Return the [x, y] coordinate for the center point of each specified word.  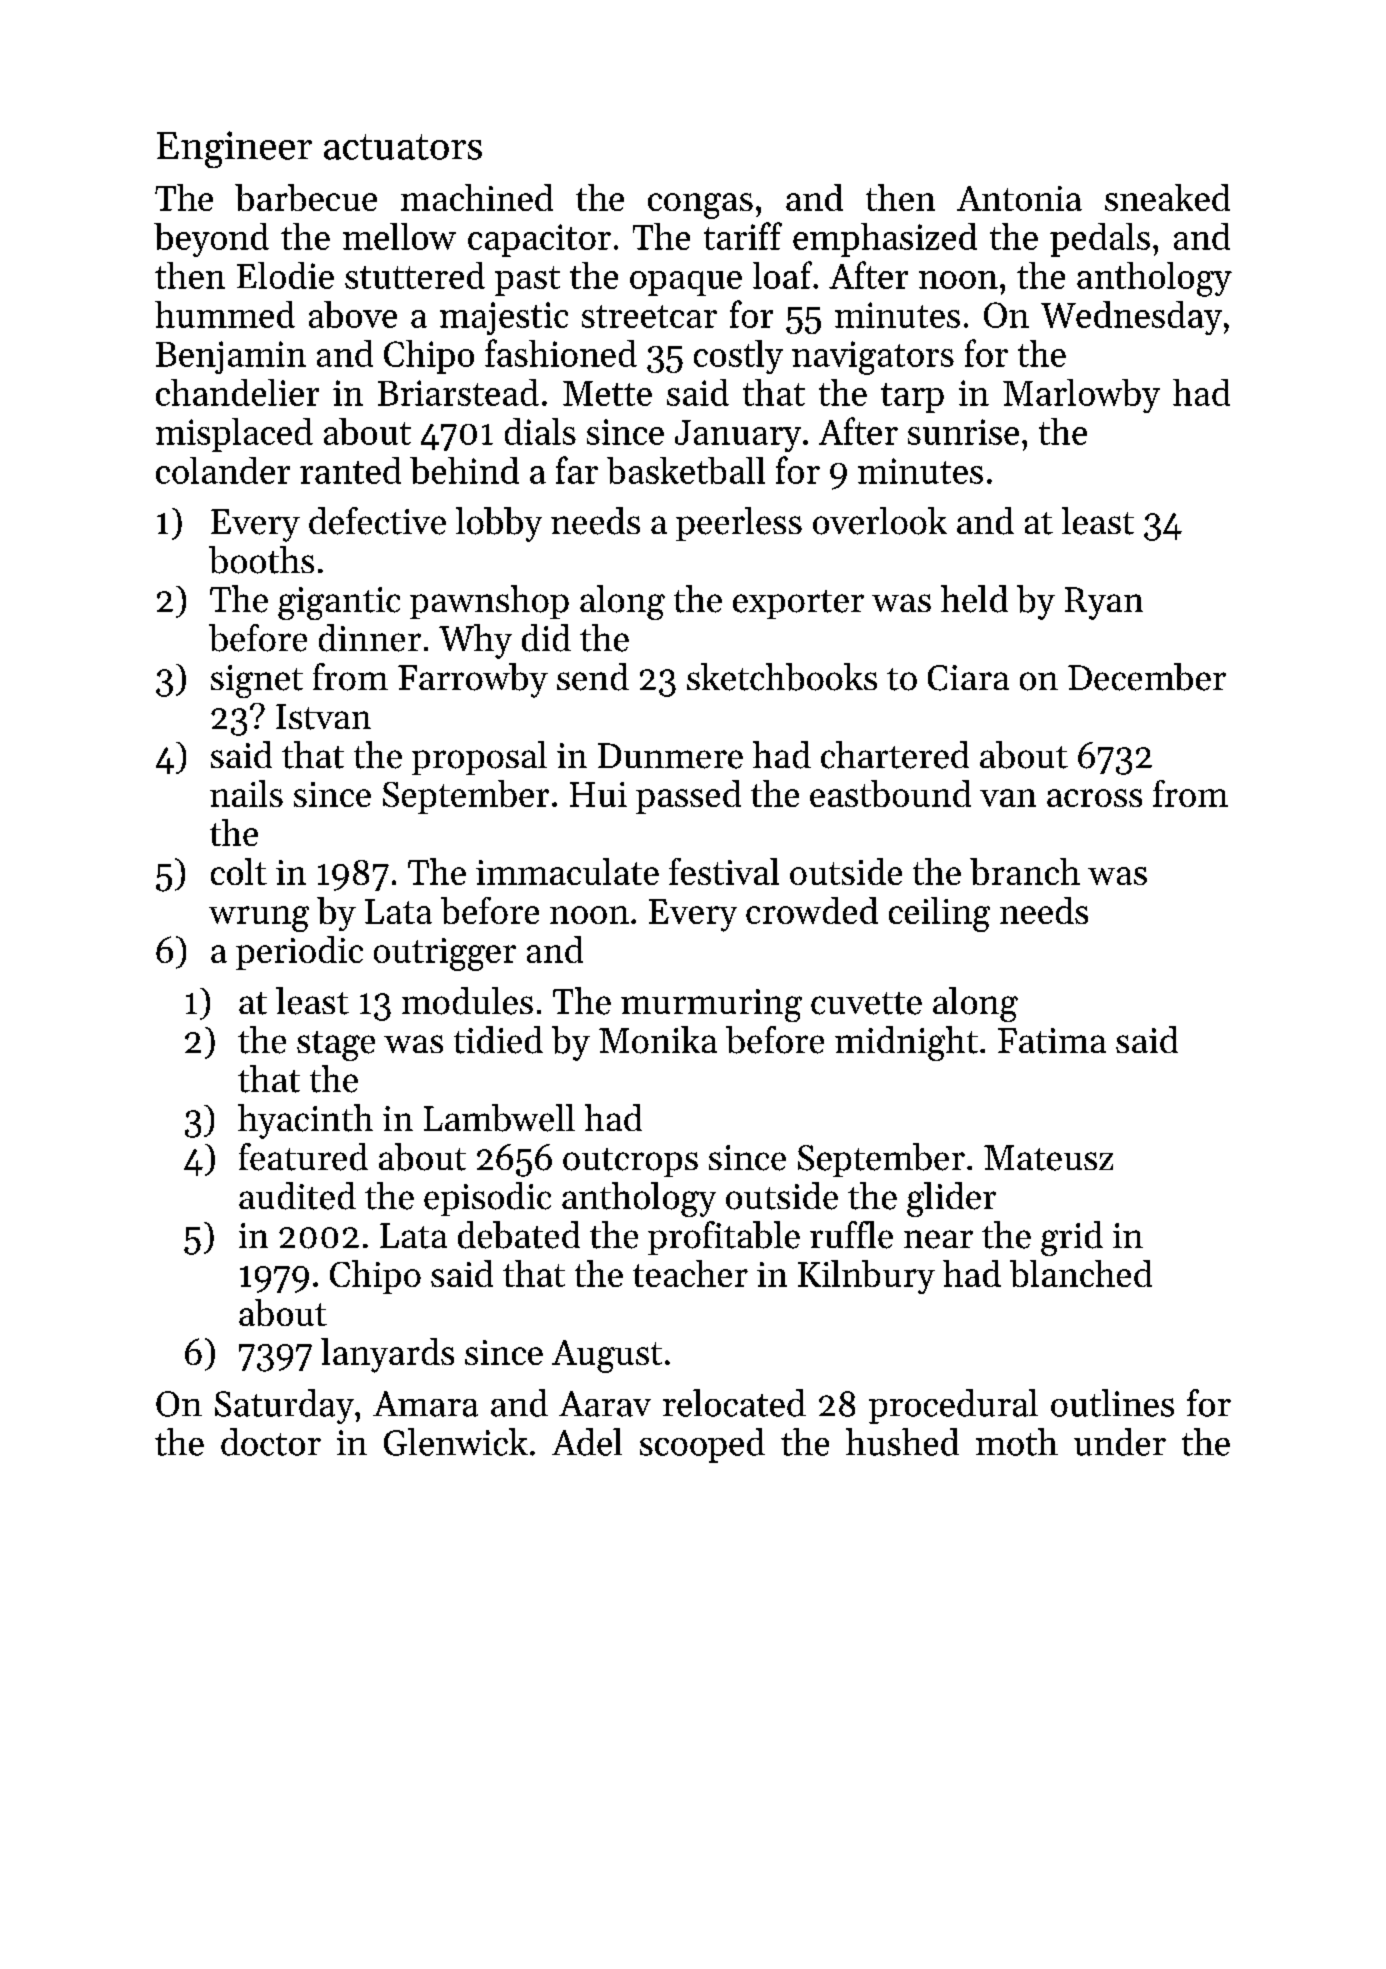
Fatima [1052, 1041]
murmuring [711, 1005]
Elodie [285, 275]
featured [303, 1157]
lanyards [387, 1355]
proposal [479, 758]
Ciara [968, 678]
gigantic [339, 603]
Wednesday [1131, 318]
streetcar [649, 316]
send [593, 677]
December [1147, 677]
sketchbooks [782, 677]
